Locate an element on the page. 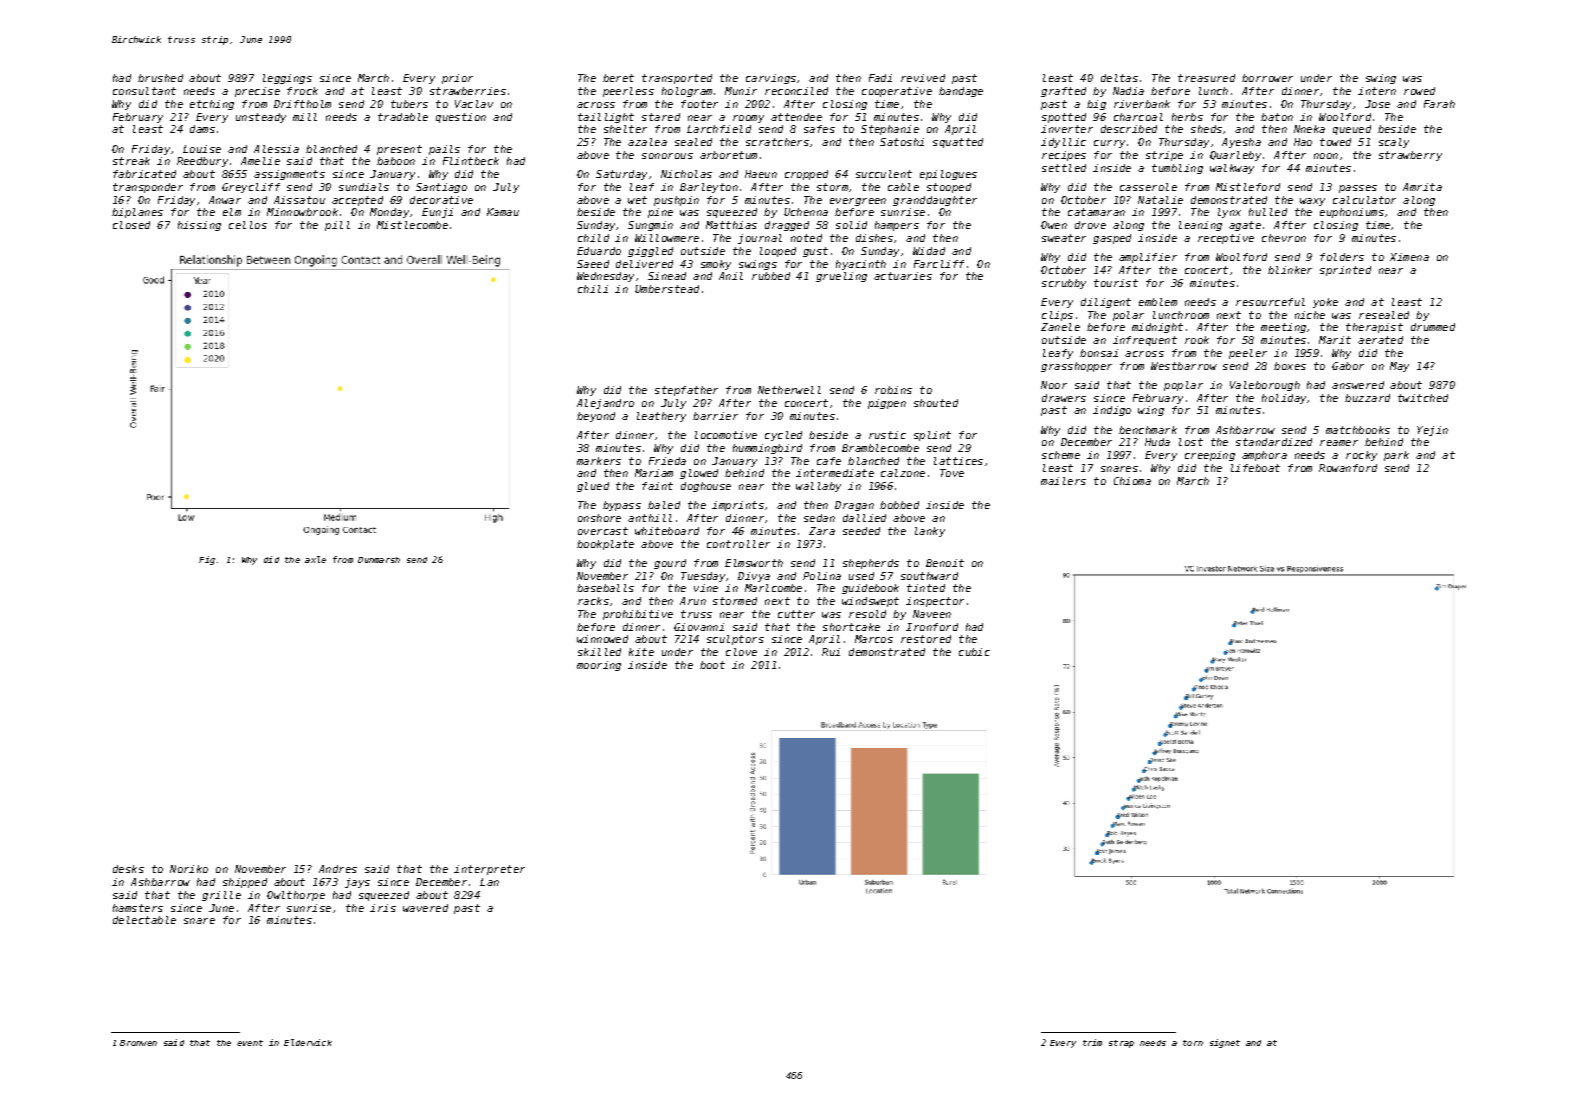 Image resolution: width=1572 pixels, height=1111 pixels. shouted is located at coordinates (936, 403).
